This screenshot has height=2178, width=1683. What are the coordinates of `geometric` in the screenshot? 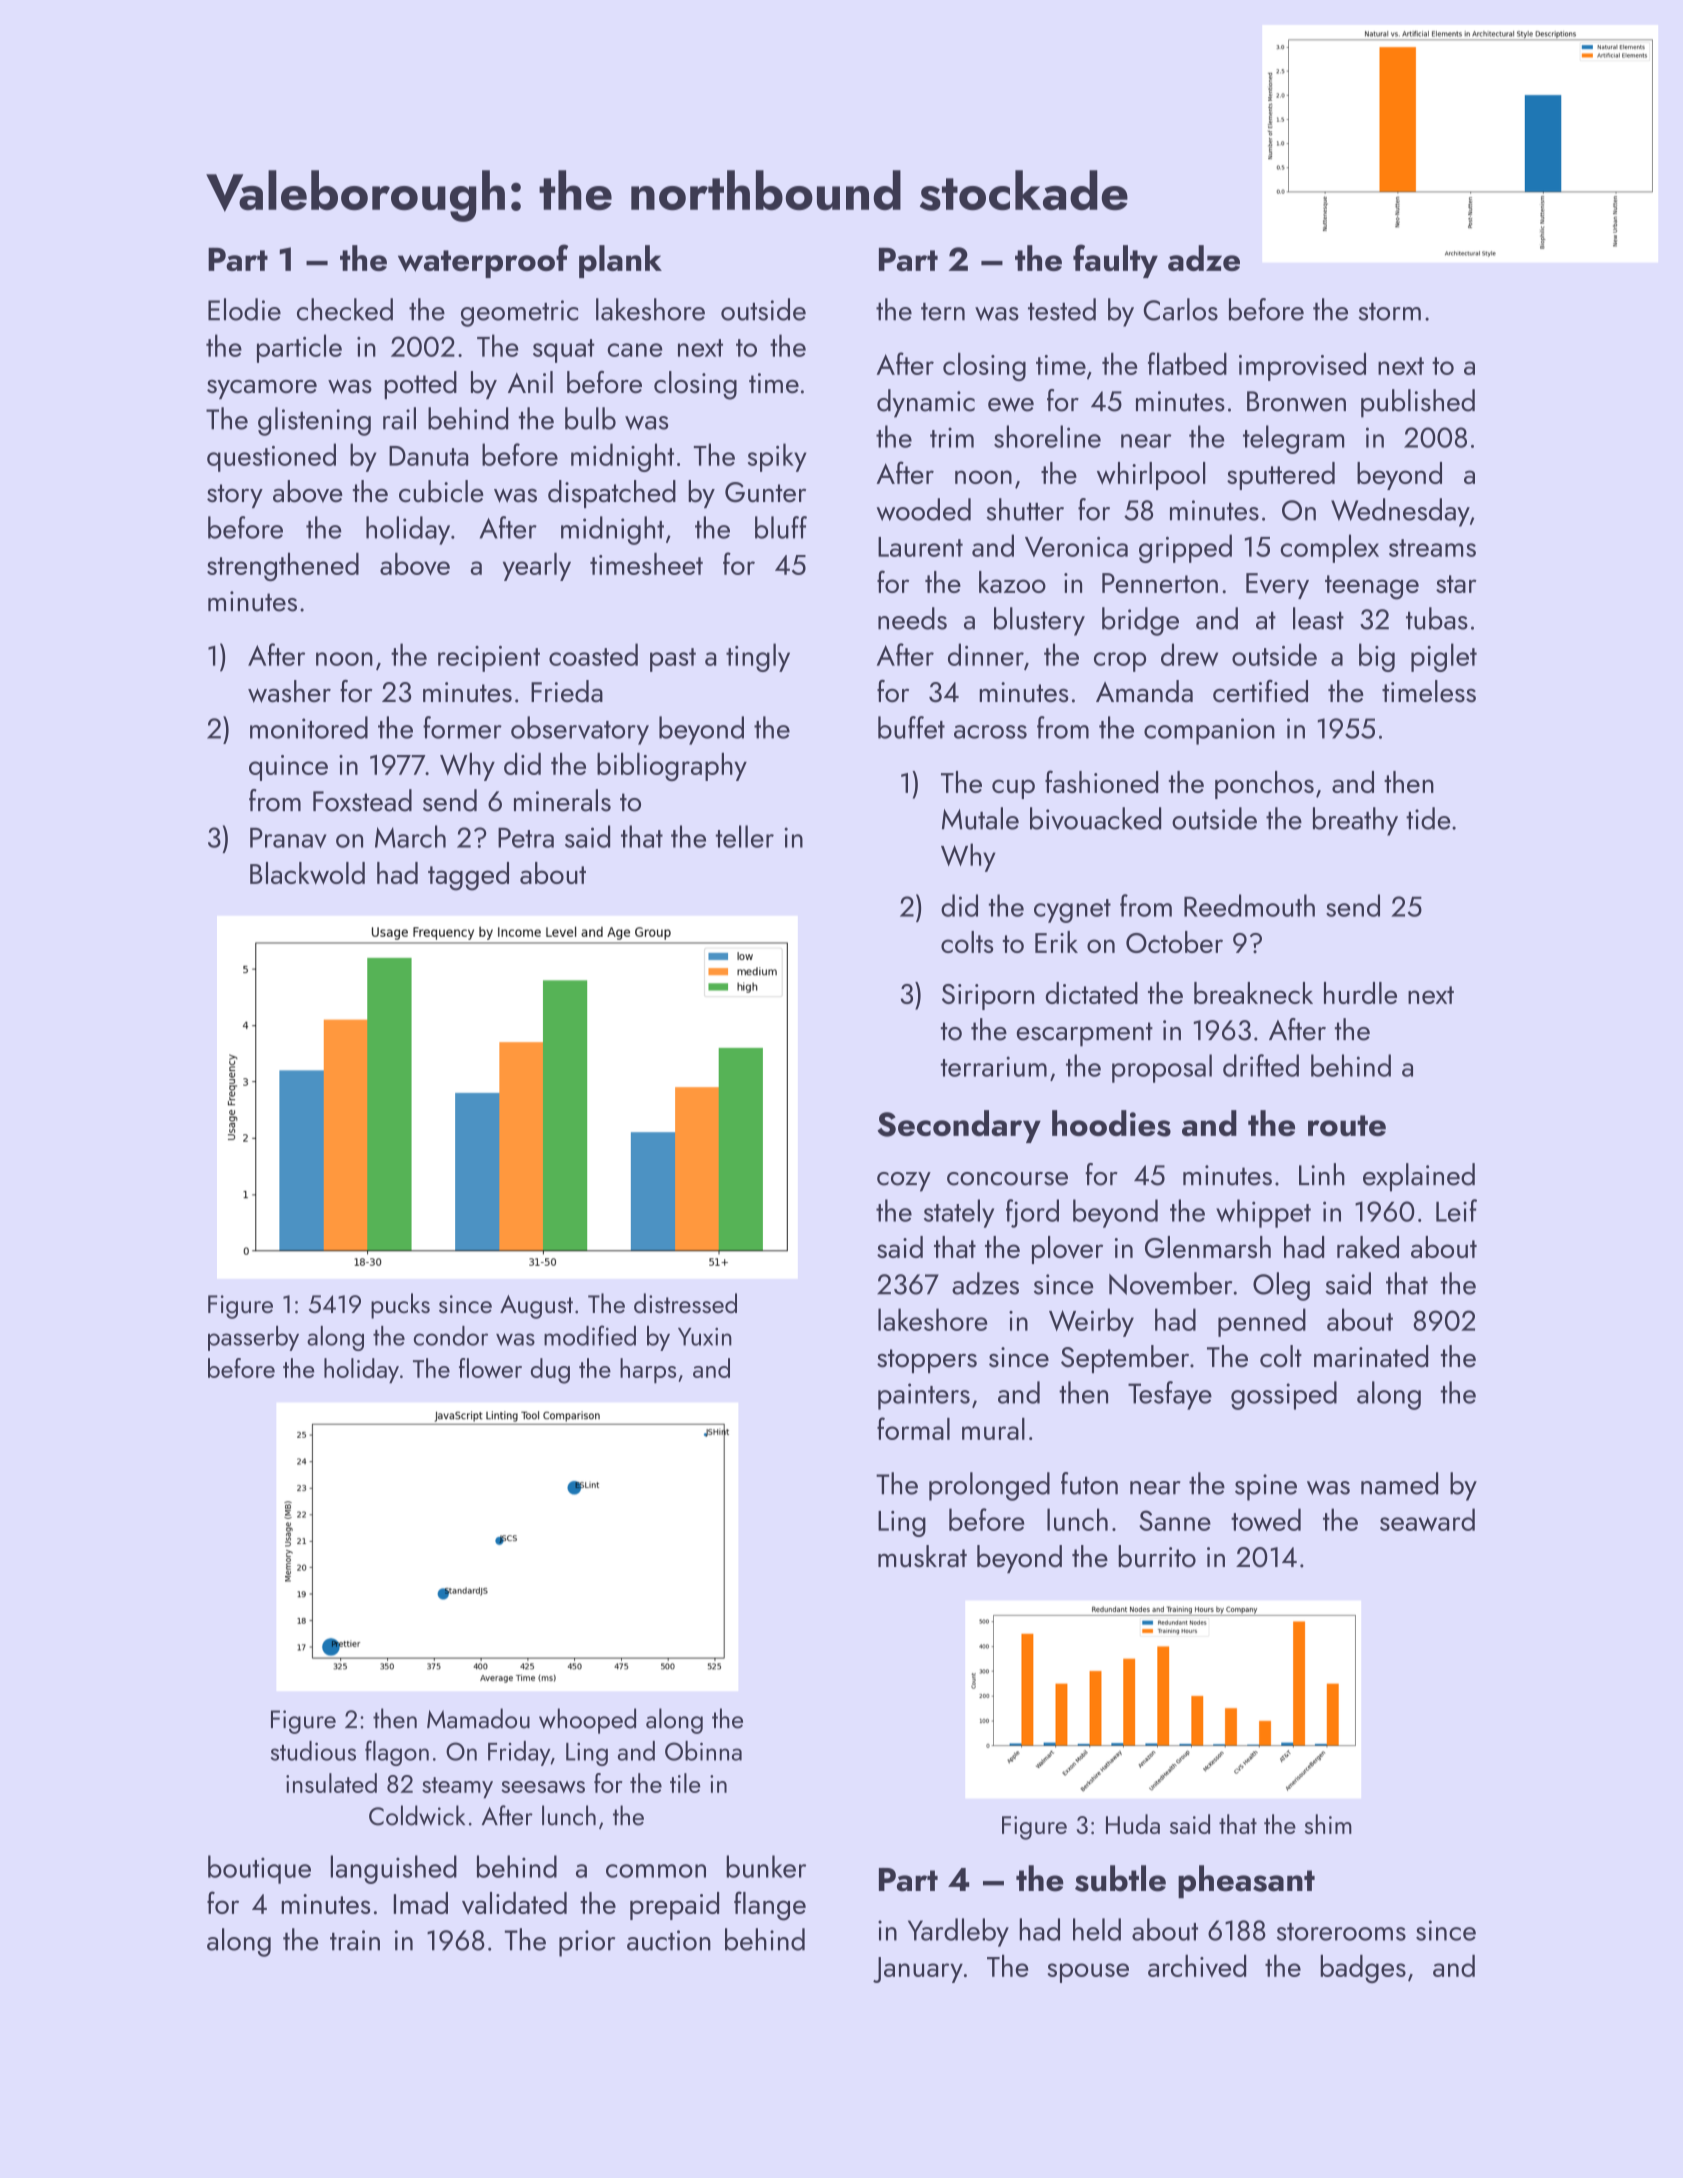 It's located at (519, 313).
